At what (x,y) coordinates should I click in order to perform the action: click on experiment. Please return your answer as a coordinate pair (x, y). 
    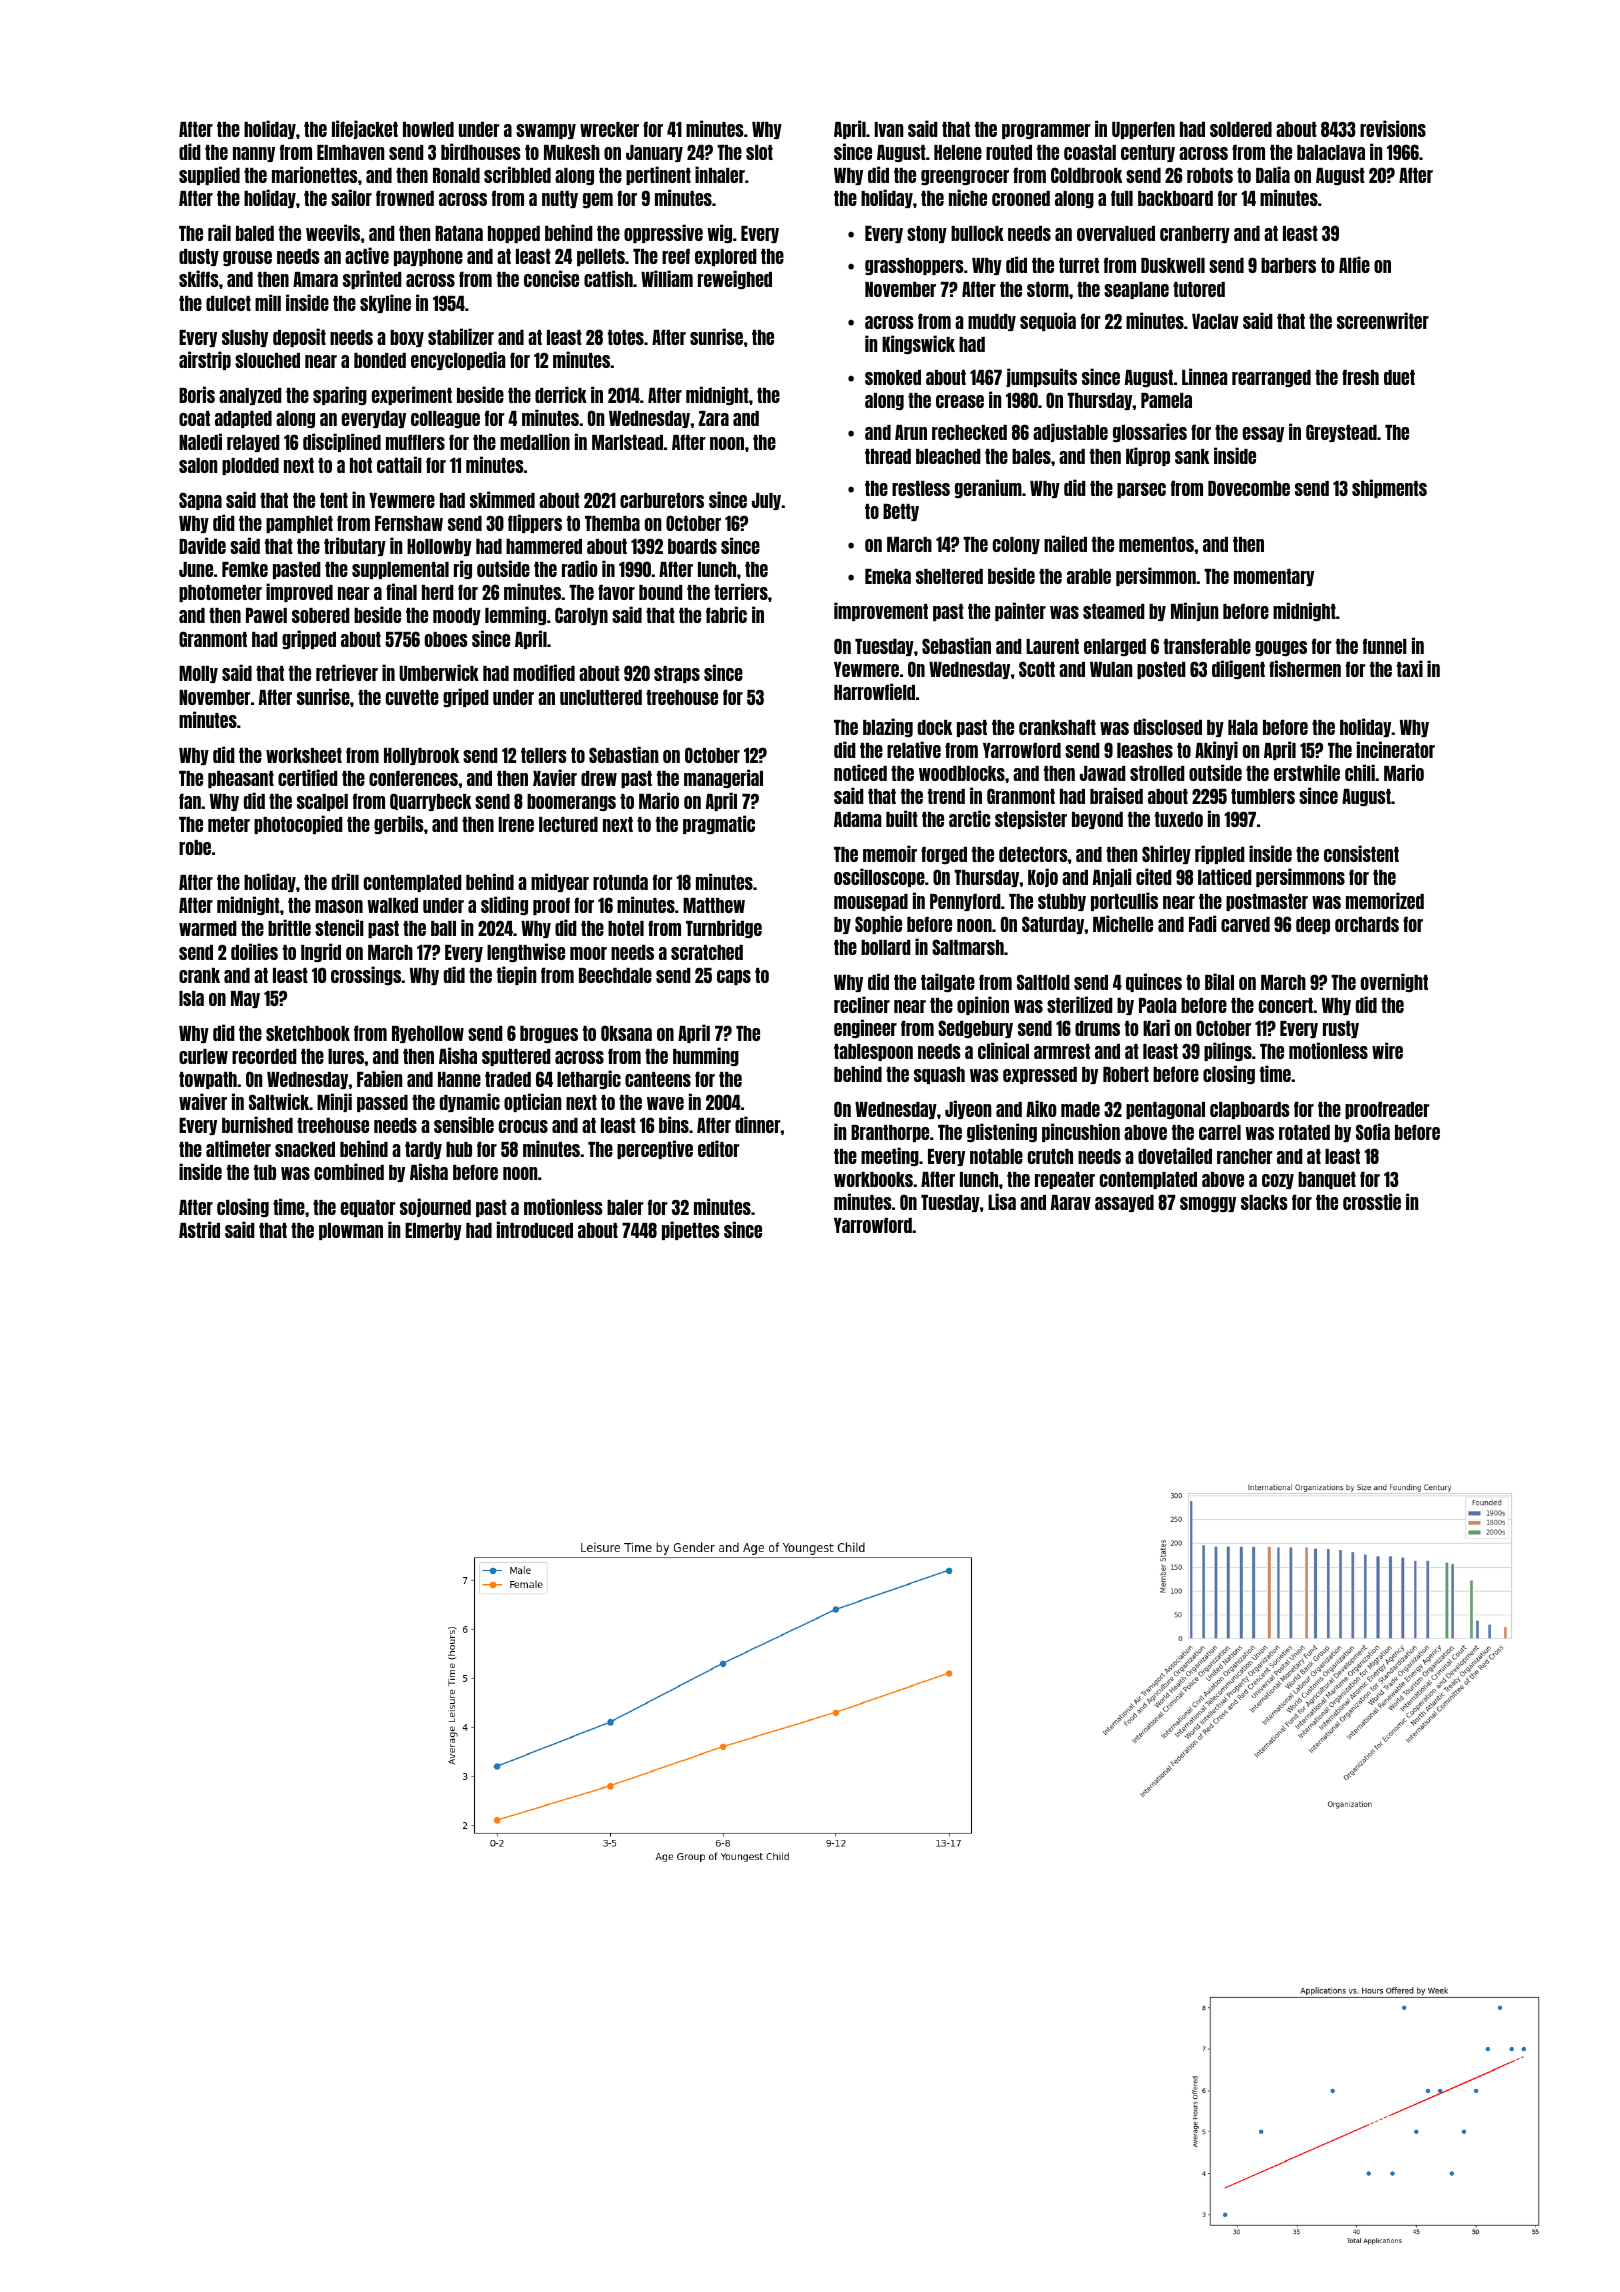
    Looking at the image, I should click on (412, 395).
